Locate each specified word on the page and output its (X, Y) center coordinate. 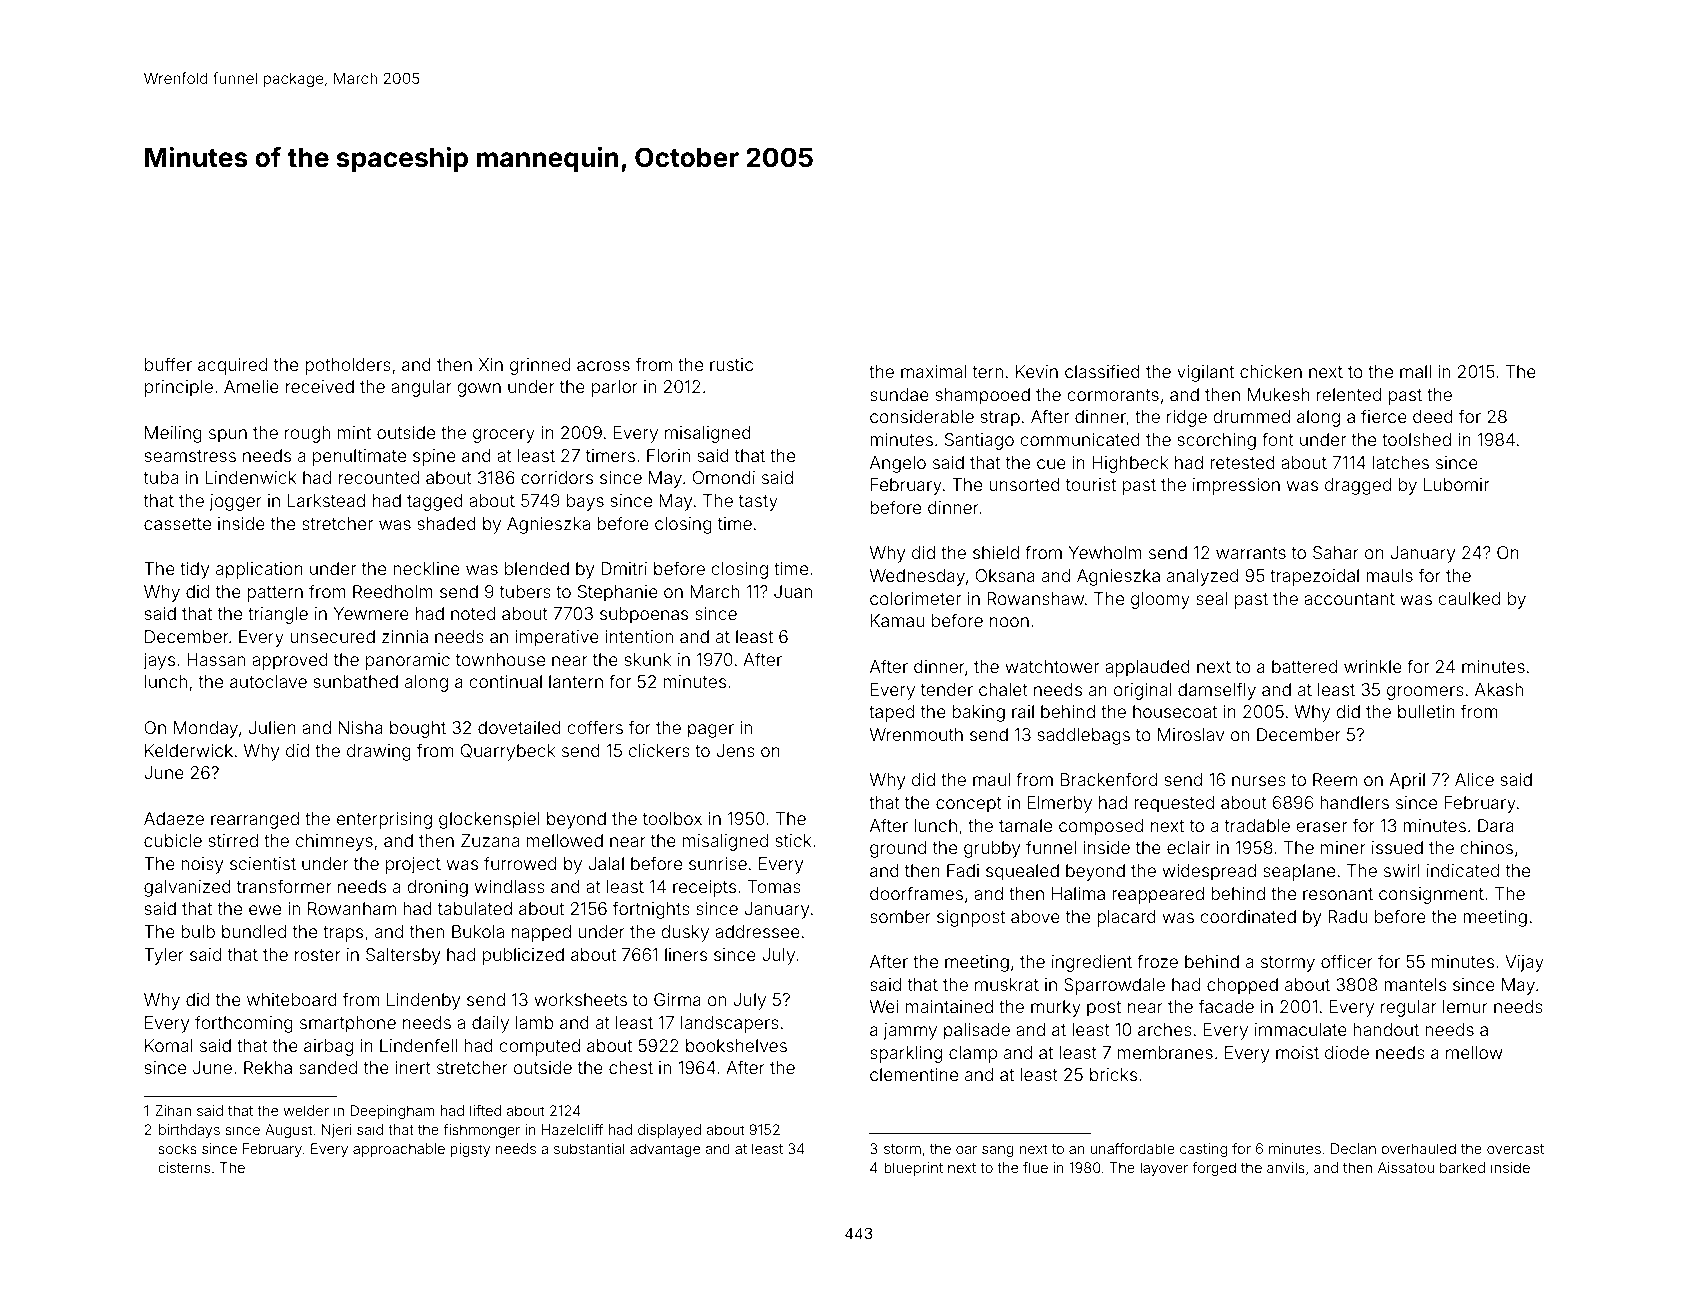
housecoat (1175, 711)
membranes (1165, 1052)
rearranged (255, 820)
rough (307, 434)
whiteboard (292, 999)
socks (177, 1148)
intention (639, 636)
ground (898, 849)
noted (473, 613)
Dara (1496, 825)
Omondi (724, 477)
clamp (973, 1054)
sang (998, 1151)
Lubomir (1456, 484)
